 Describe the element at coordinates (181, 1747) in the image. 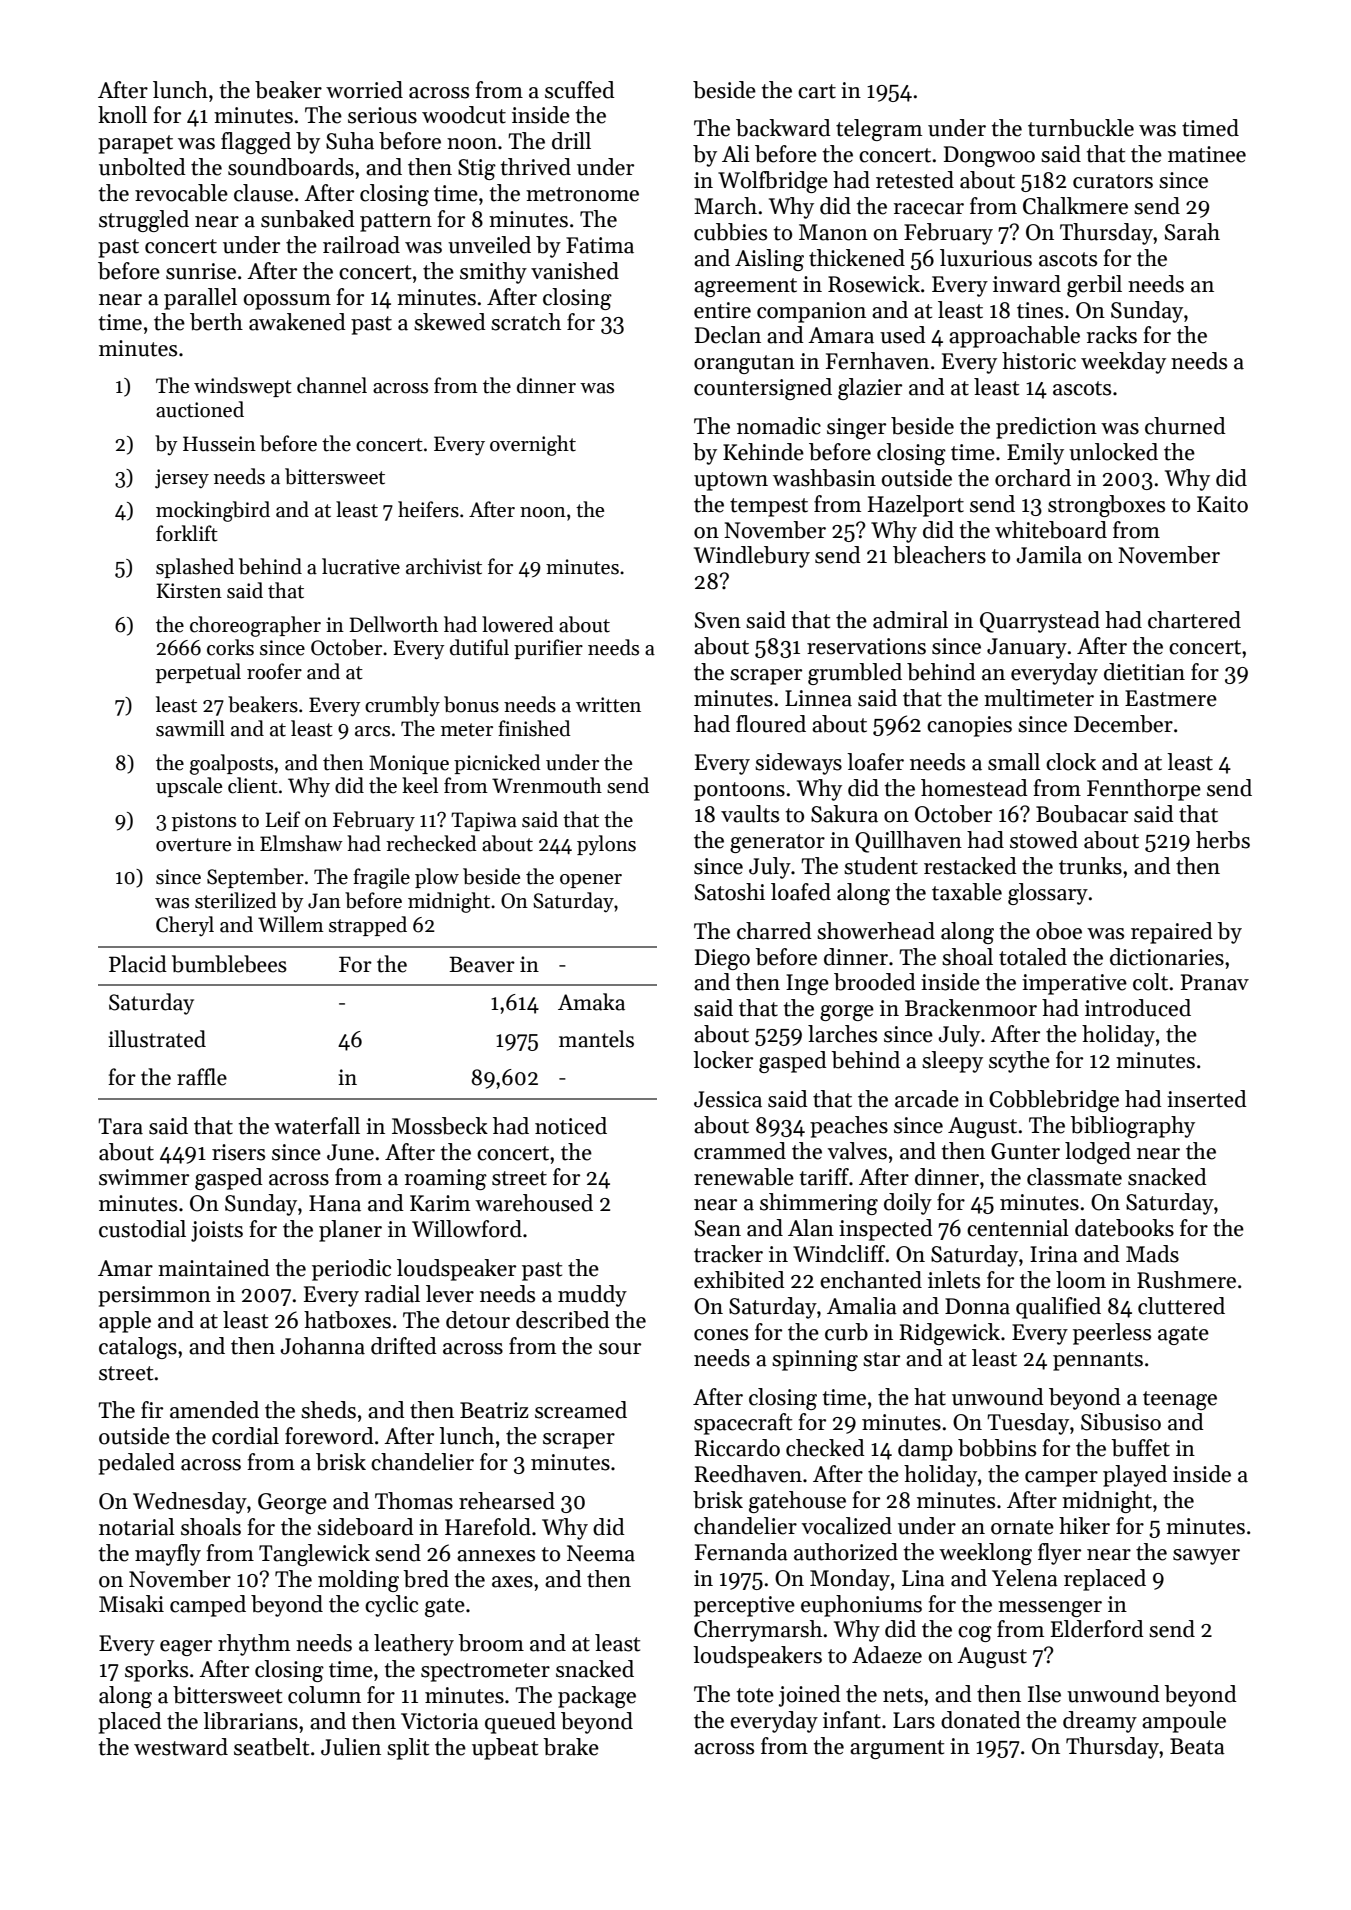

I see `westward` at that location.
